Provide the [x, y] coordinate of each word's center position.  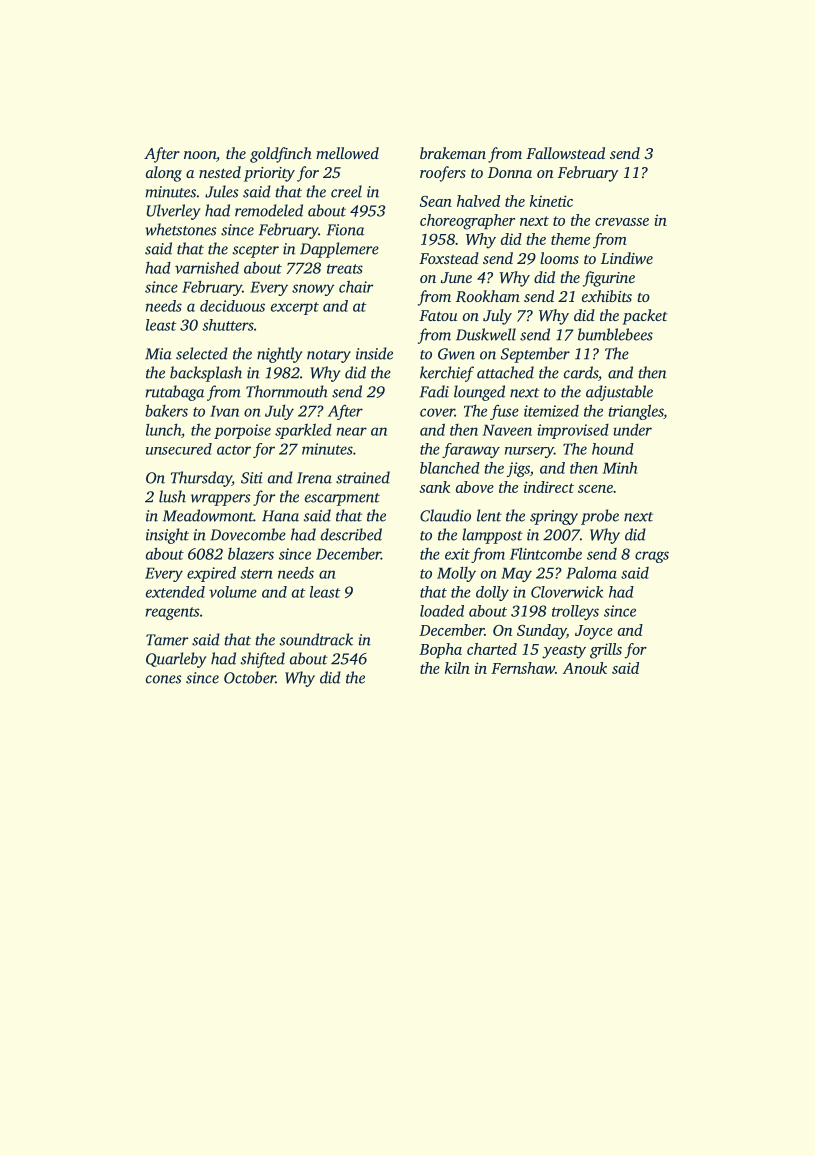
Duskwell [486, 334]
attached [505, 372]
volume [233, 592]
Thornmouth [287, 391]
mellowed [347, 153]
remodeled [269, 210]
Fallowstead [565, 153]
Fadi [434, 391]
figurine [609, 279]
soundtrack [316, 639]
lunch [163, 430]
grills [606, 651]
